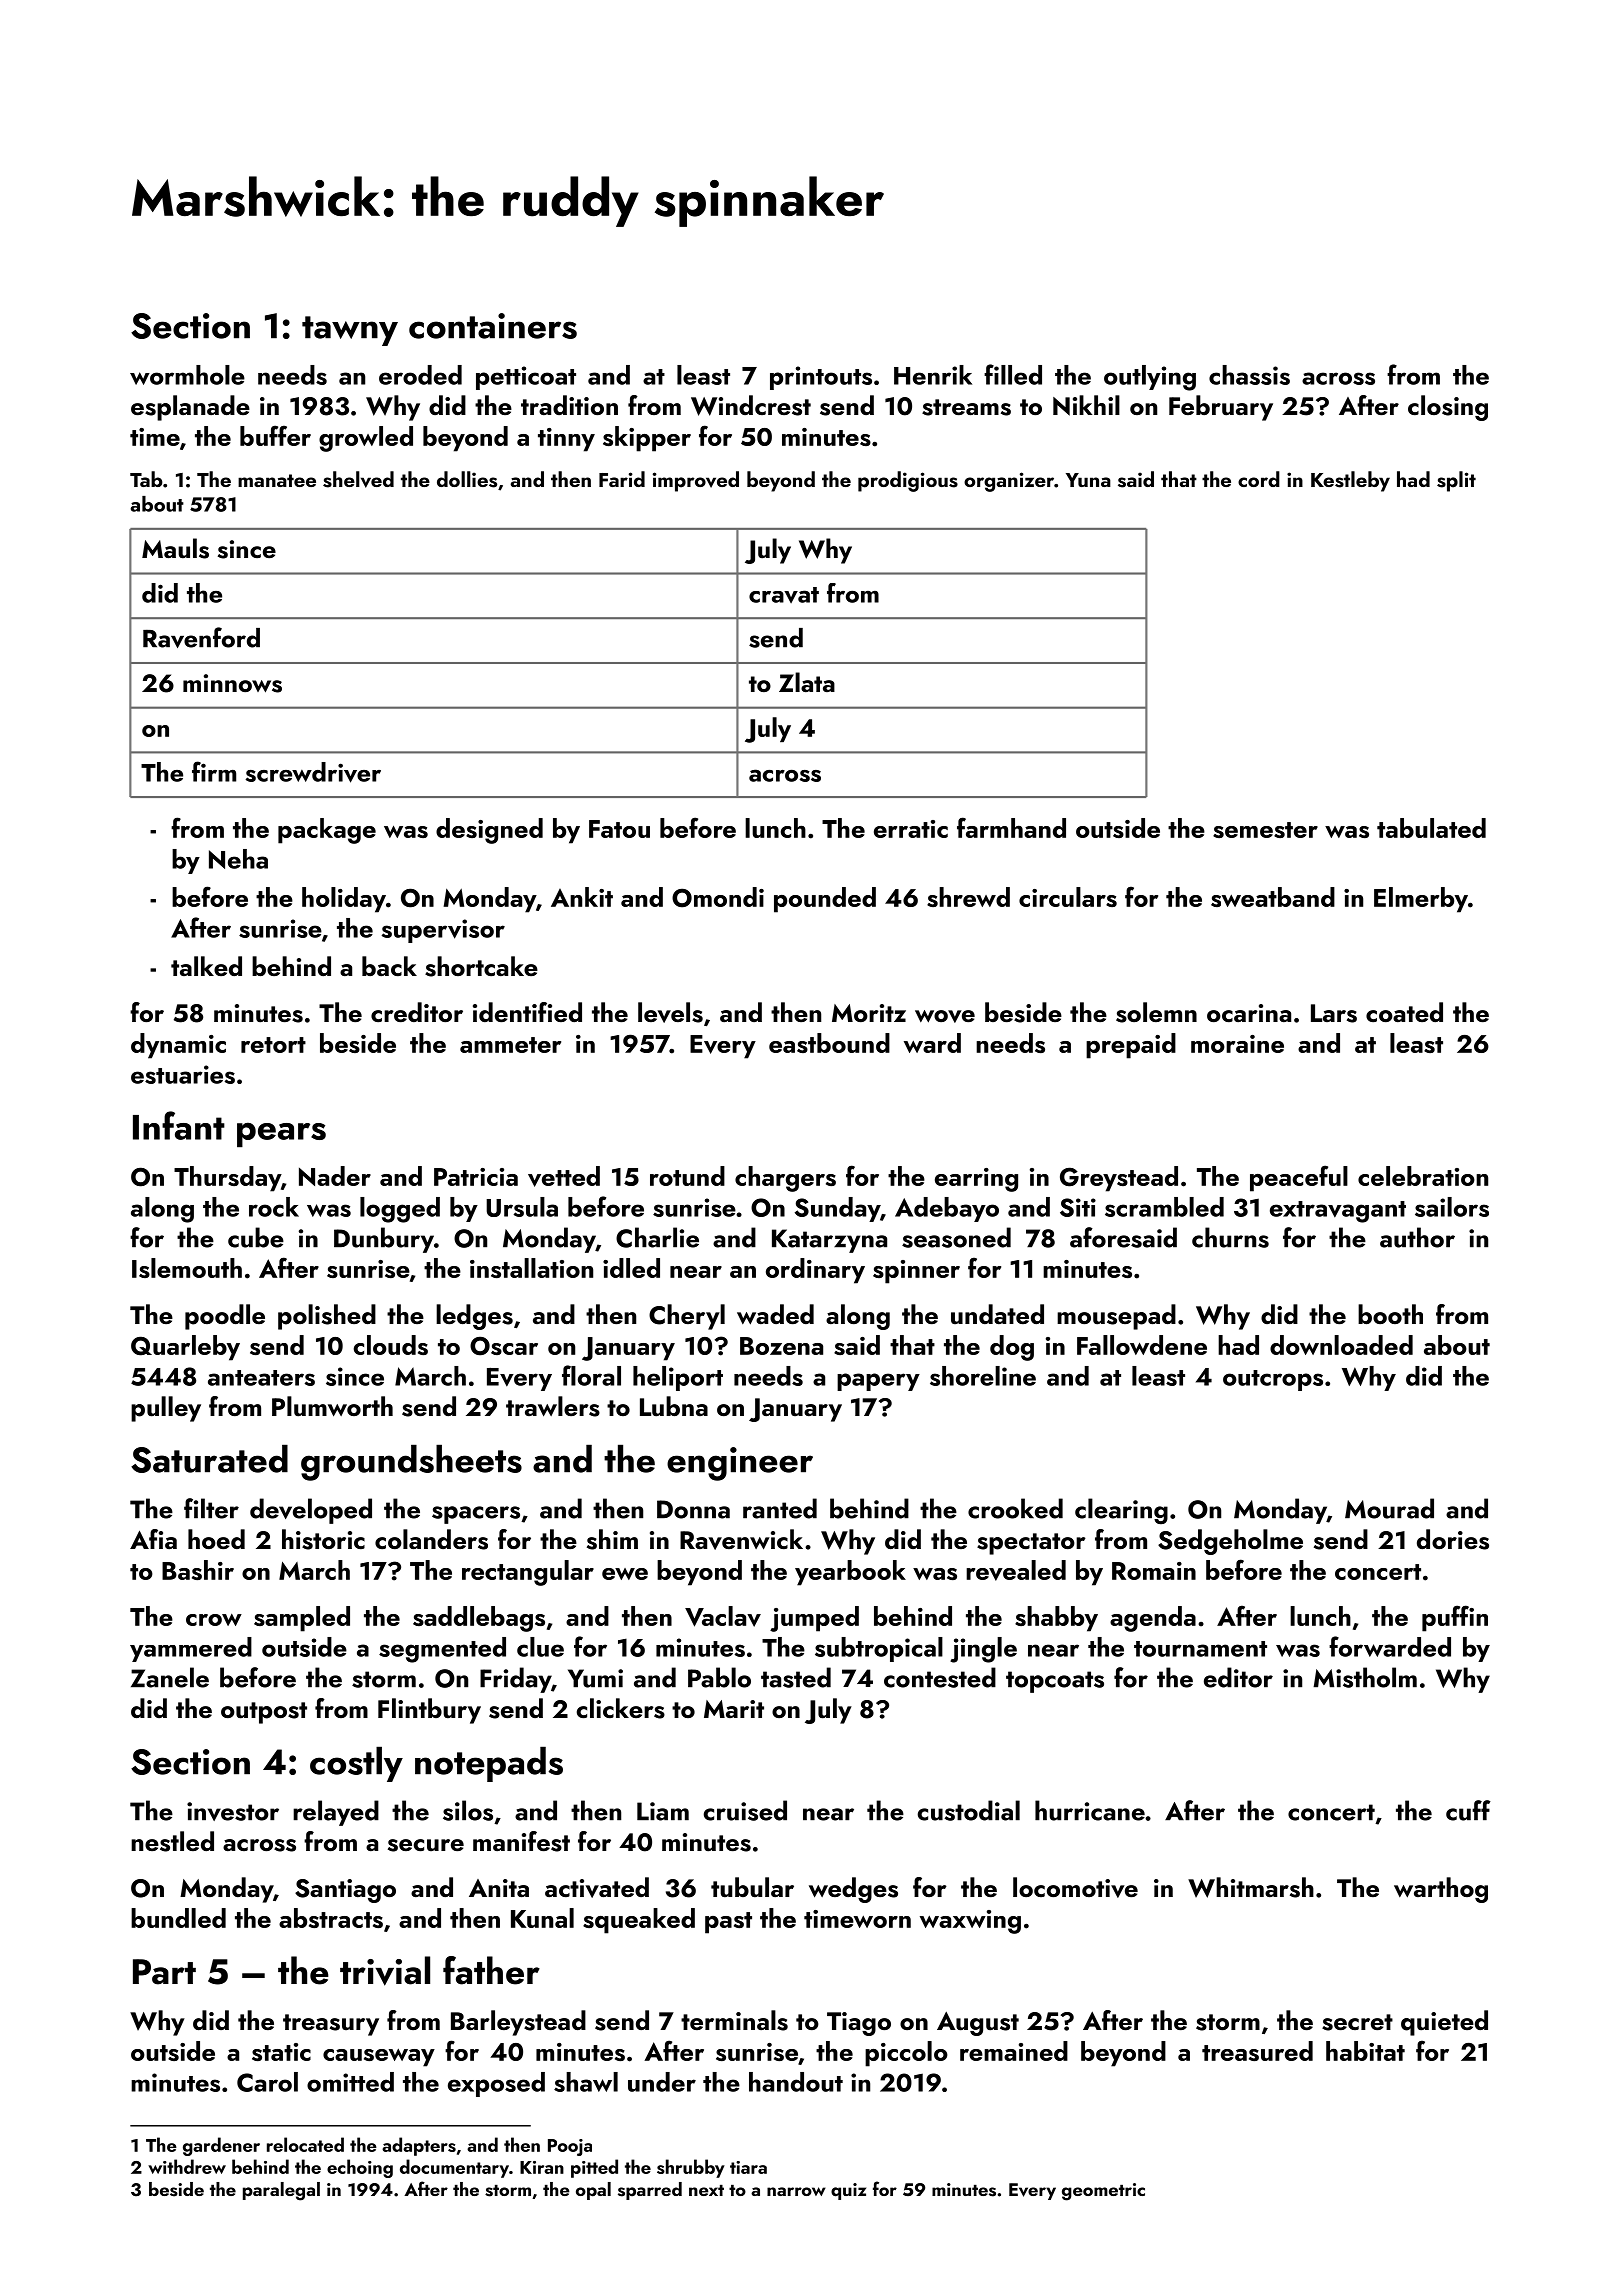  What do you see at coordinates (1455, 1618) in the document?
I see `puffin` at bounding box center [1455, 1618].
